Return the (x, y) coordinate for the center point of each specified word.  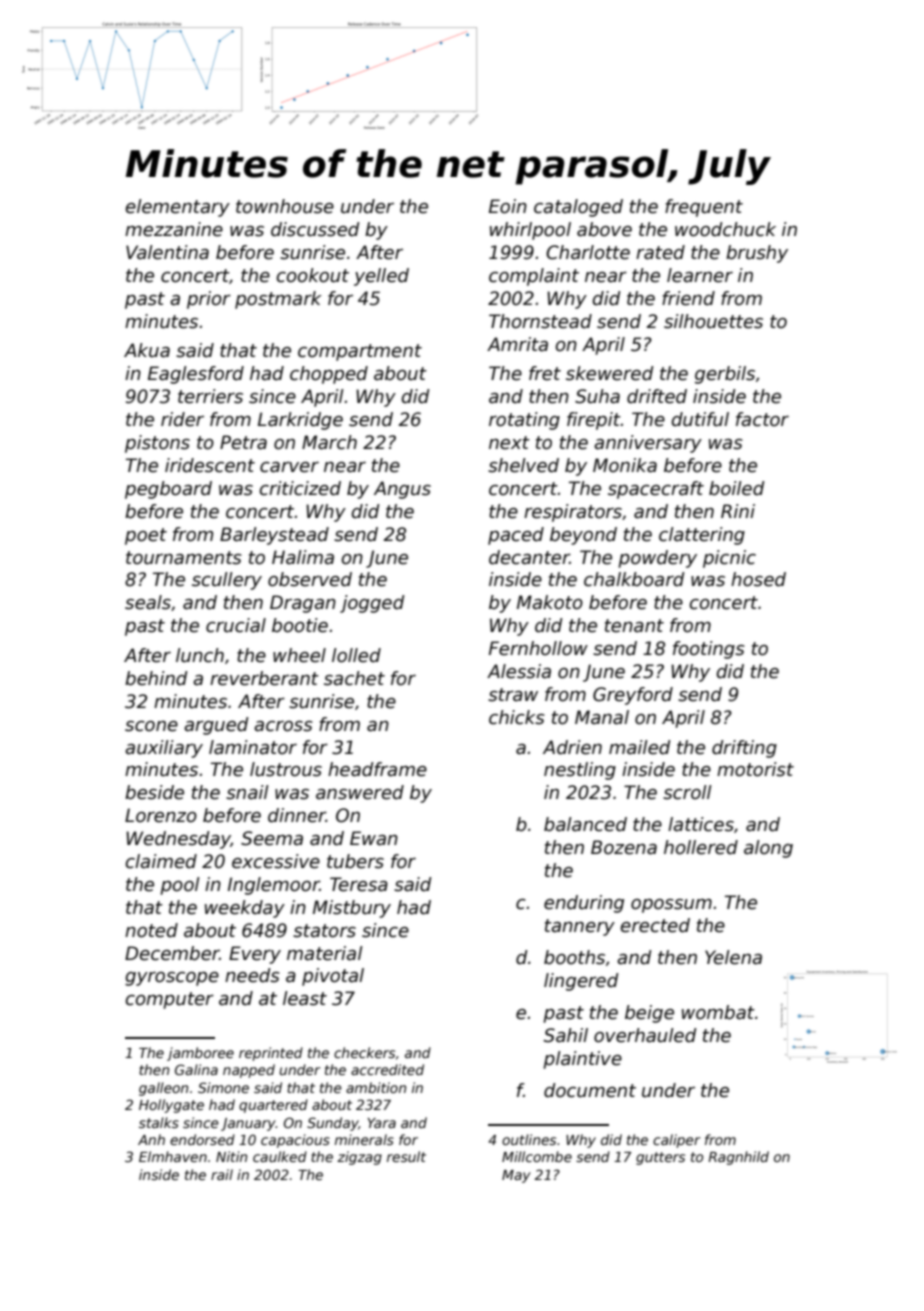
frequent (704, 208)
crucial (236, 625)
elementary (177, 208)
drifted (657, 396)
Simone (223, 1087)
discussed (315, 229)
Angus (402, 490)
